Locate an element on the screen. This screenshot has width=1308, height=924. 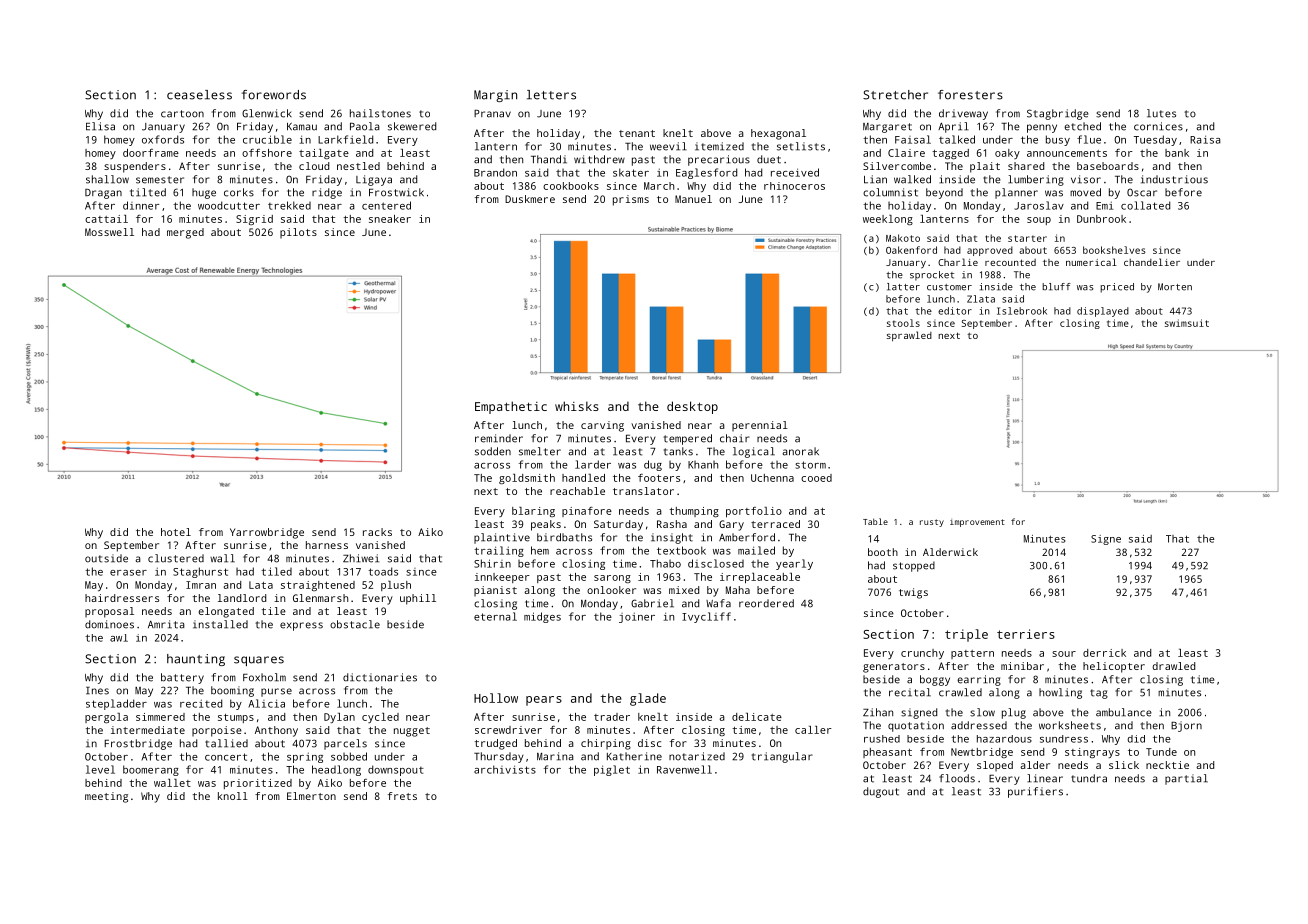
Kamau is located at coordinates (302, 127).
